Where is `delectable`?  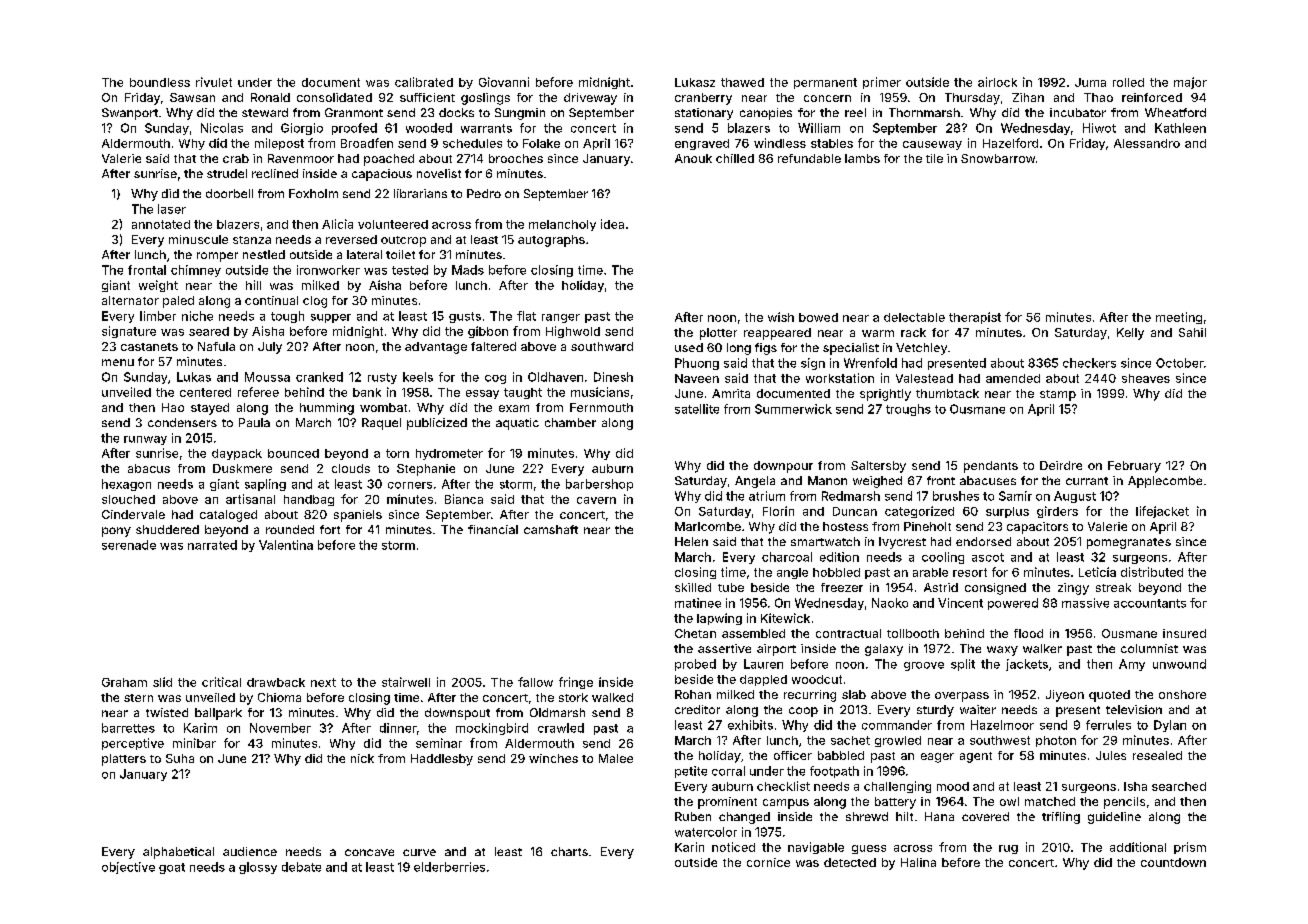 delectable is located at coordinates (914, 317).
